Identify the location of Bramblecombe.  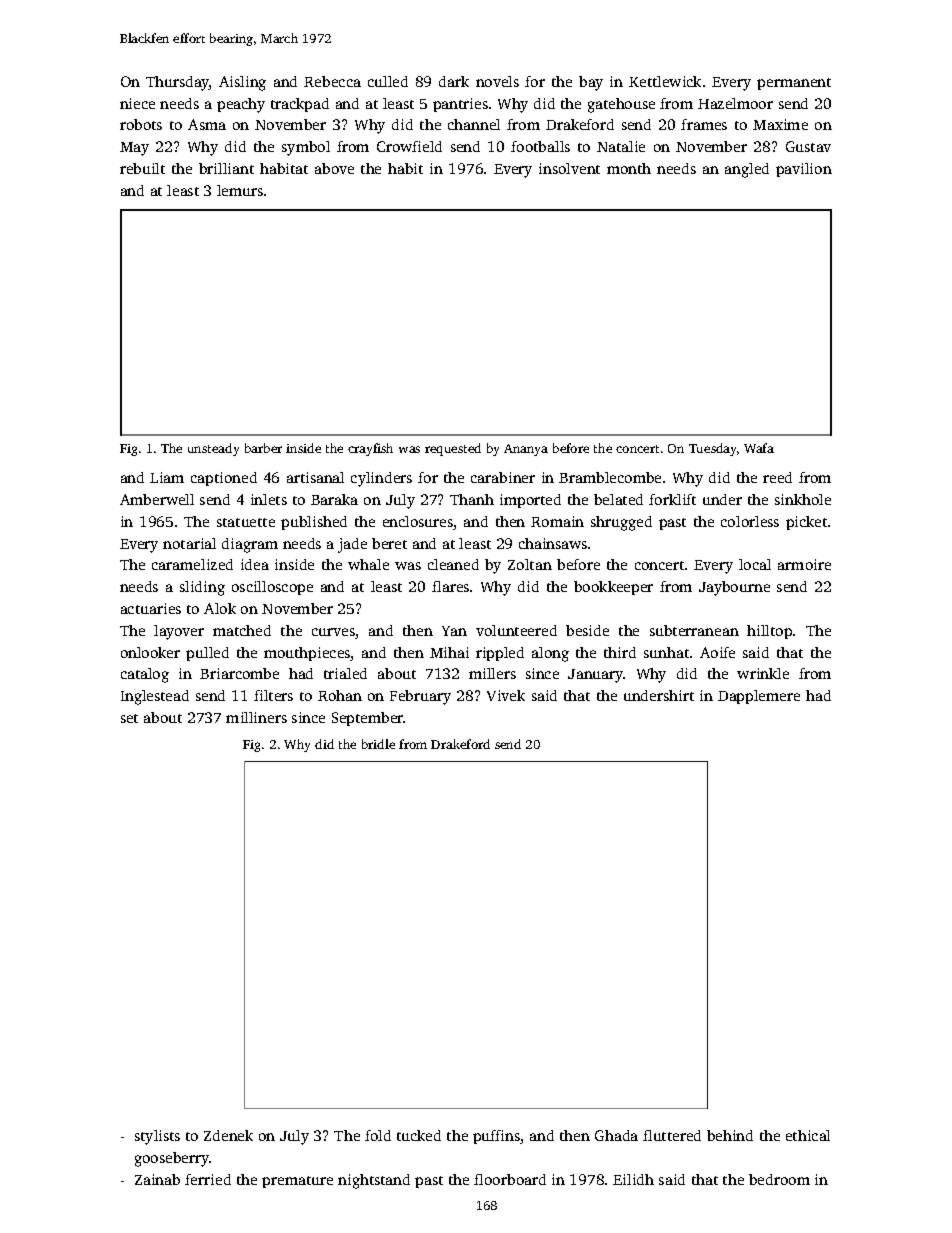
(610, 477).
